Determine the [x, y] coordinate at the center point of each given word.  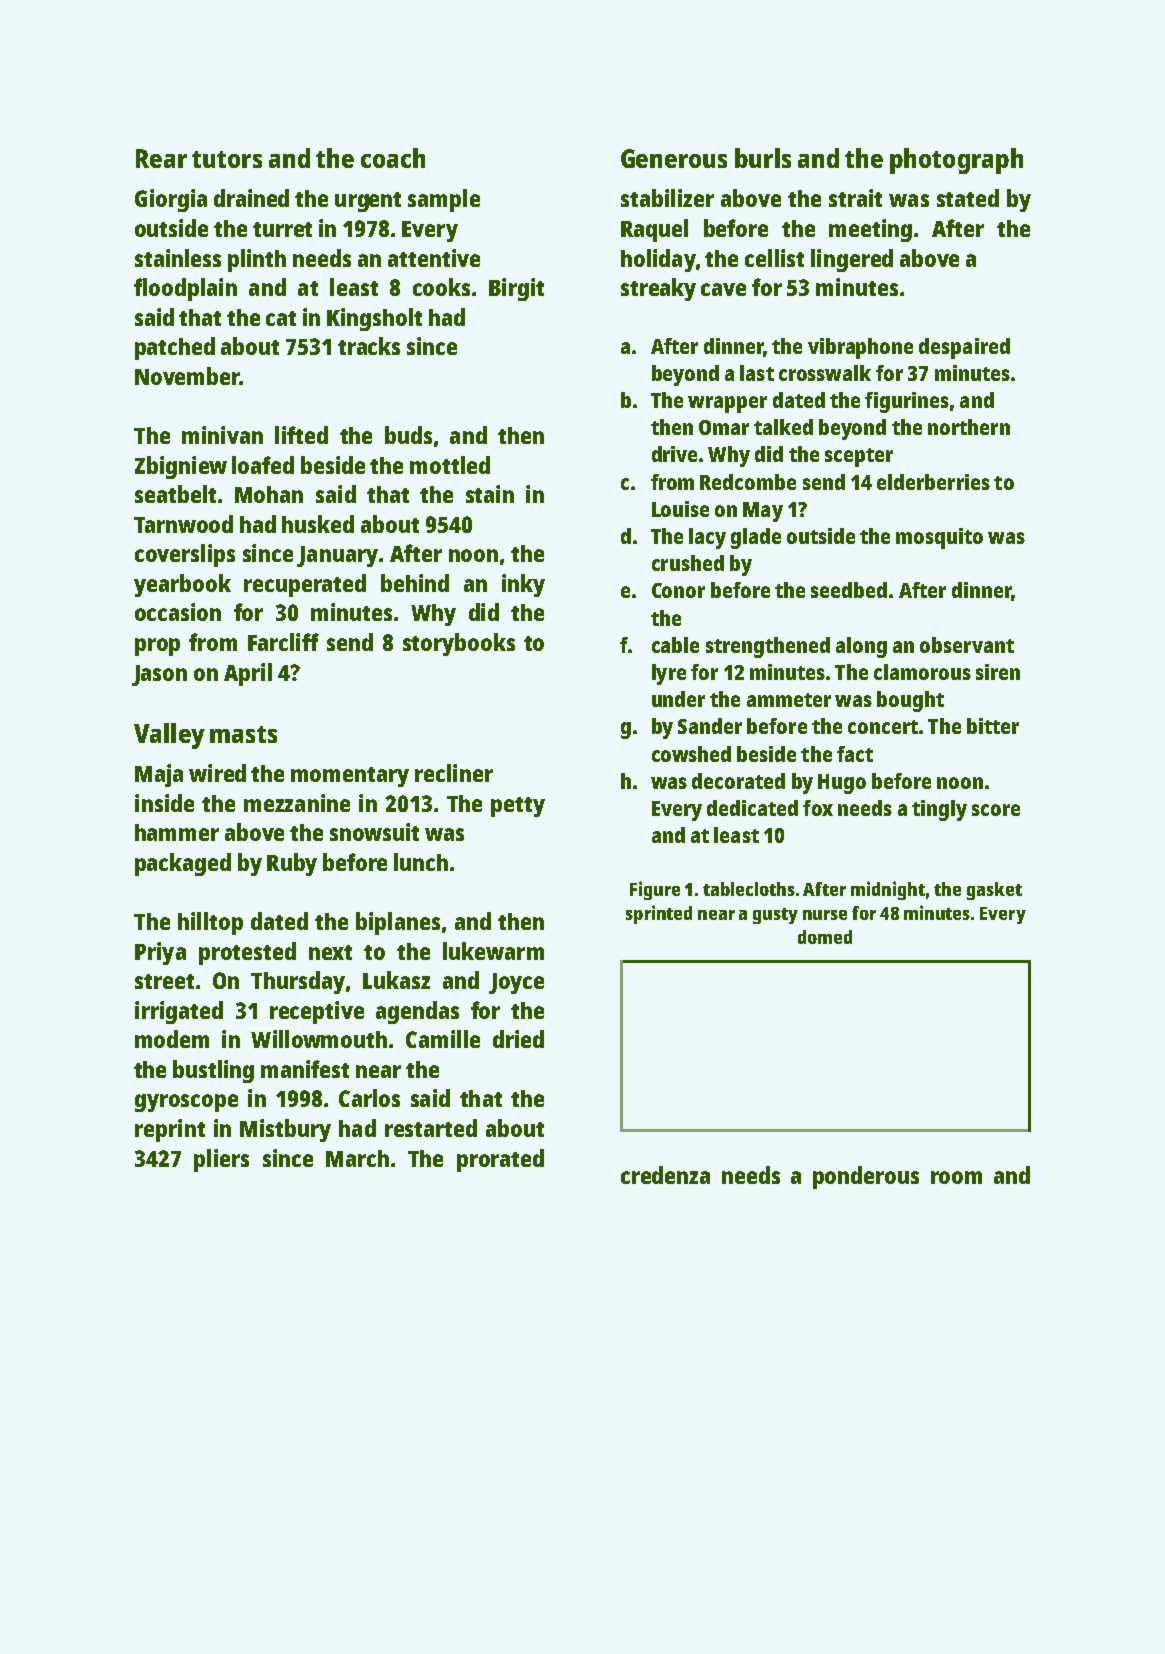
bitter [993, 726]
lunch [421, 862]
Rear [161, 158]
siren [998, 672]
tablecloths [749, 889]
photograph [956, 161]
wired [217, 773]
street [164, 981]
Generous [674, 158]
